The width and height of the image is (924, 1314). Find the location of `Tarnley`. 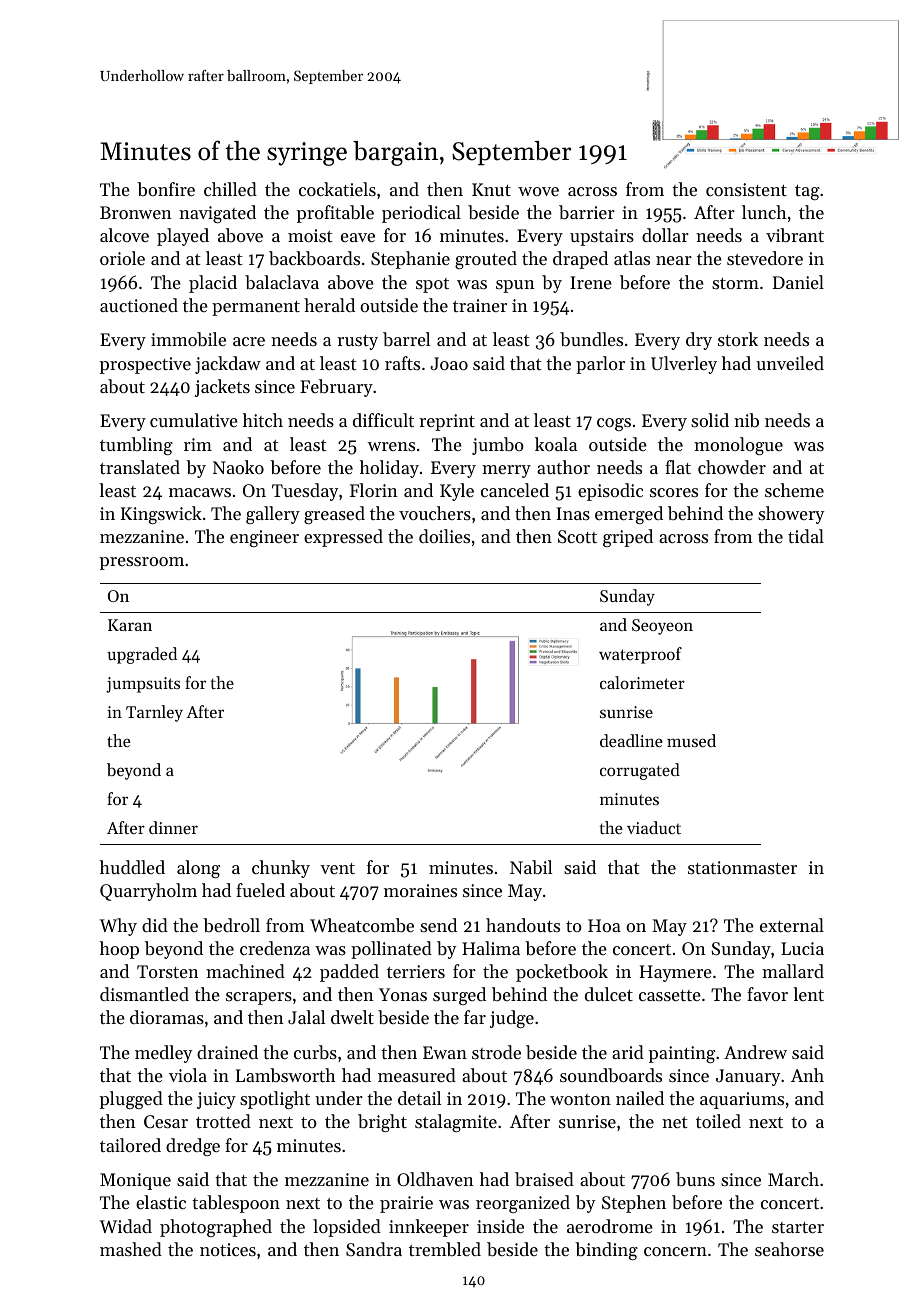

Tarnley is located at coordinates (154, 713).
